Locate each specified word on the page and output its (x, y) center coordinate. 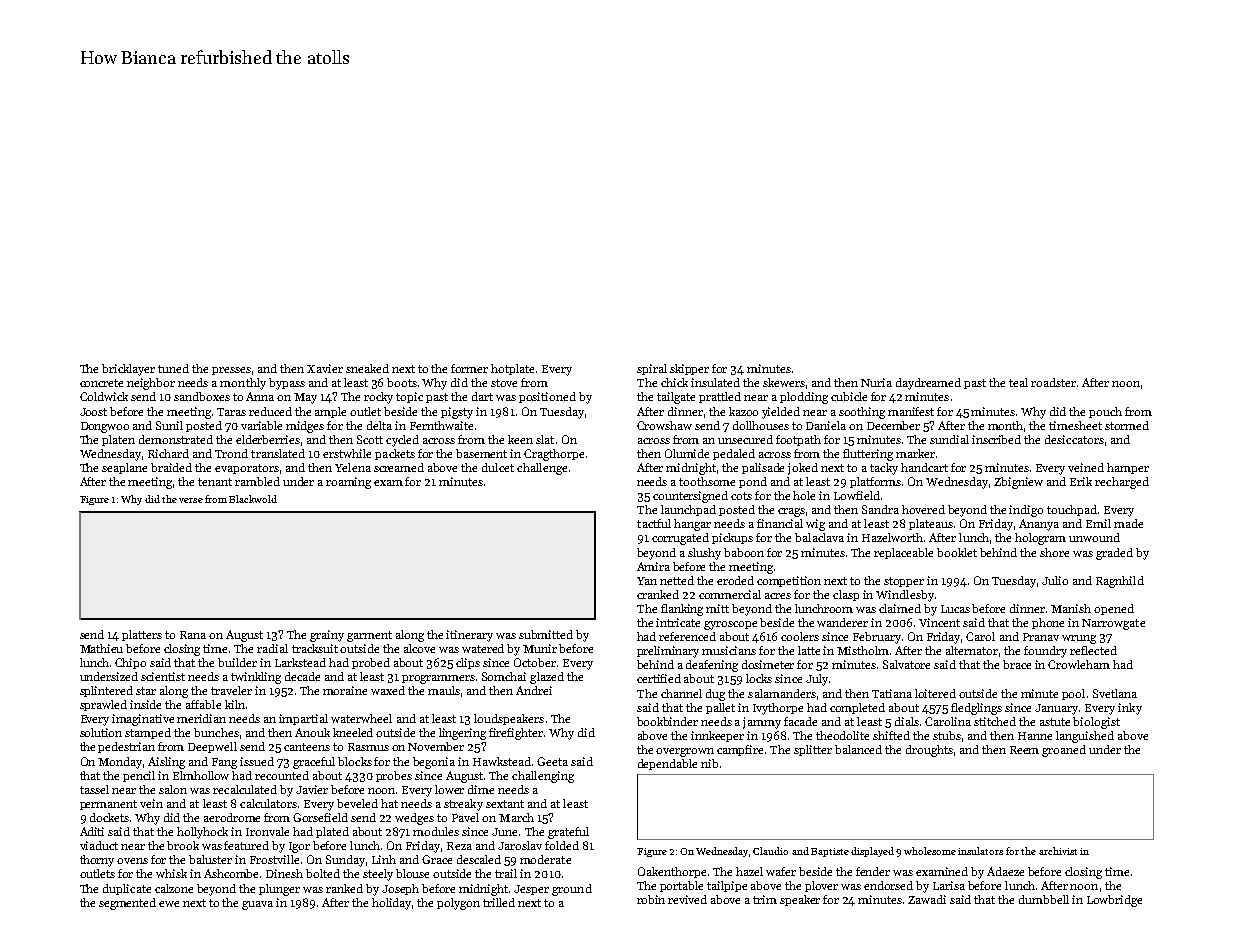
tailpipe (727, 886)
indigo (1026, 511)
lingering (462, 734)
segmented (127, 904)
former (469, 368)
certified (659, 678)
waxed (388, 690)
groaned (1064, 751)
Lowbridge (1114, 901)
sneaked (367, 368)
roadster (1053, 382)
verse (191, 500)
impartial (303, 719)
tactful (654, 523)
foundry (1045, 652)
